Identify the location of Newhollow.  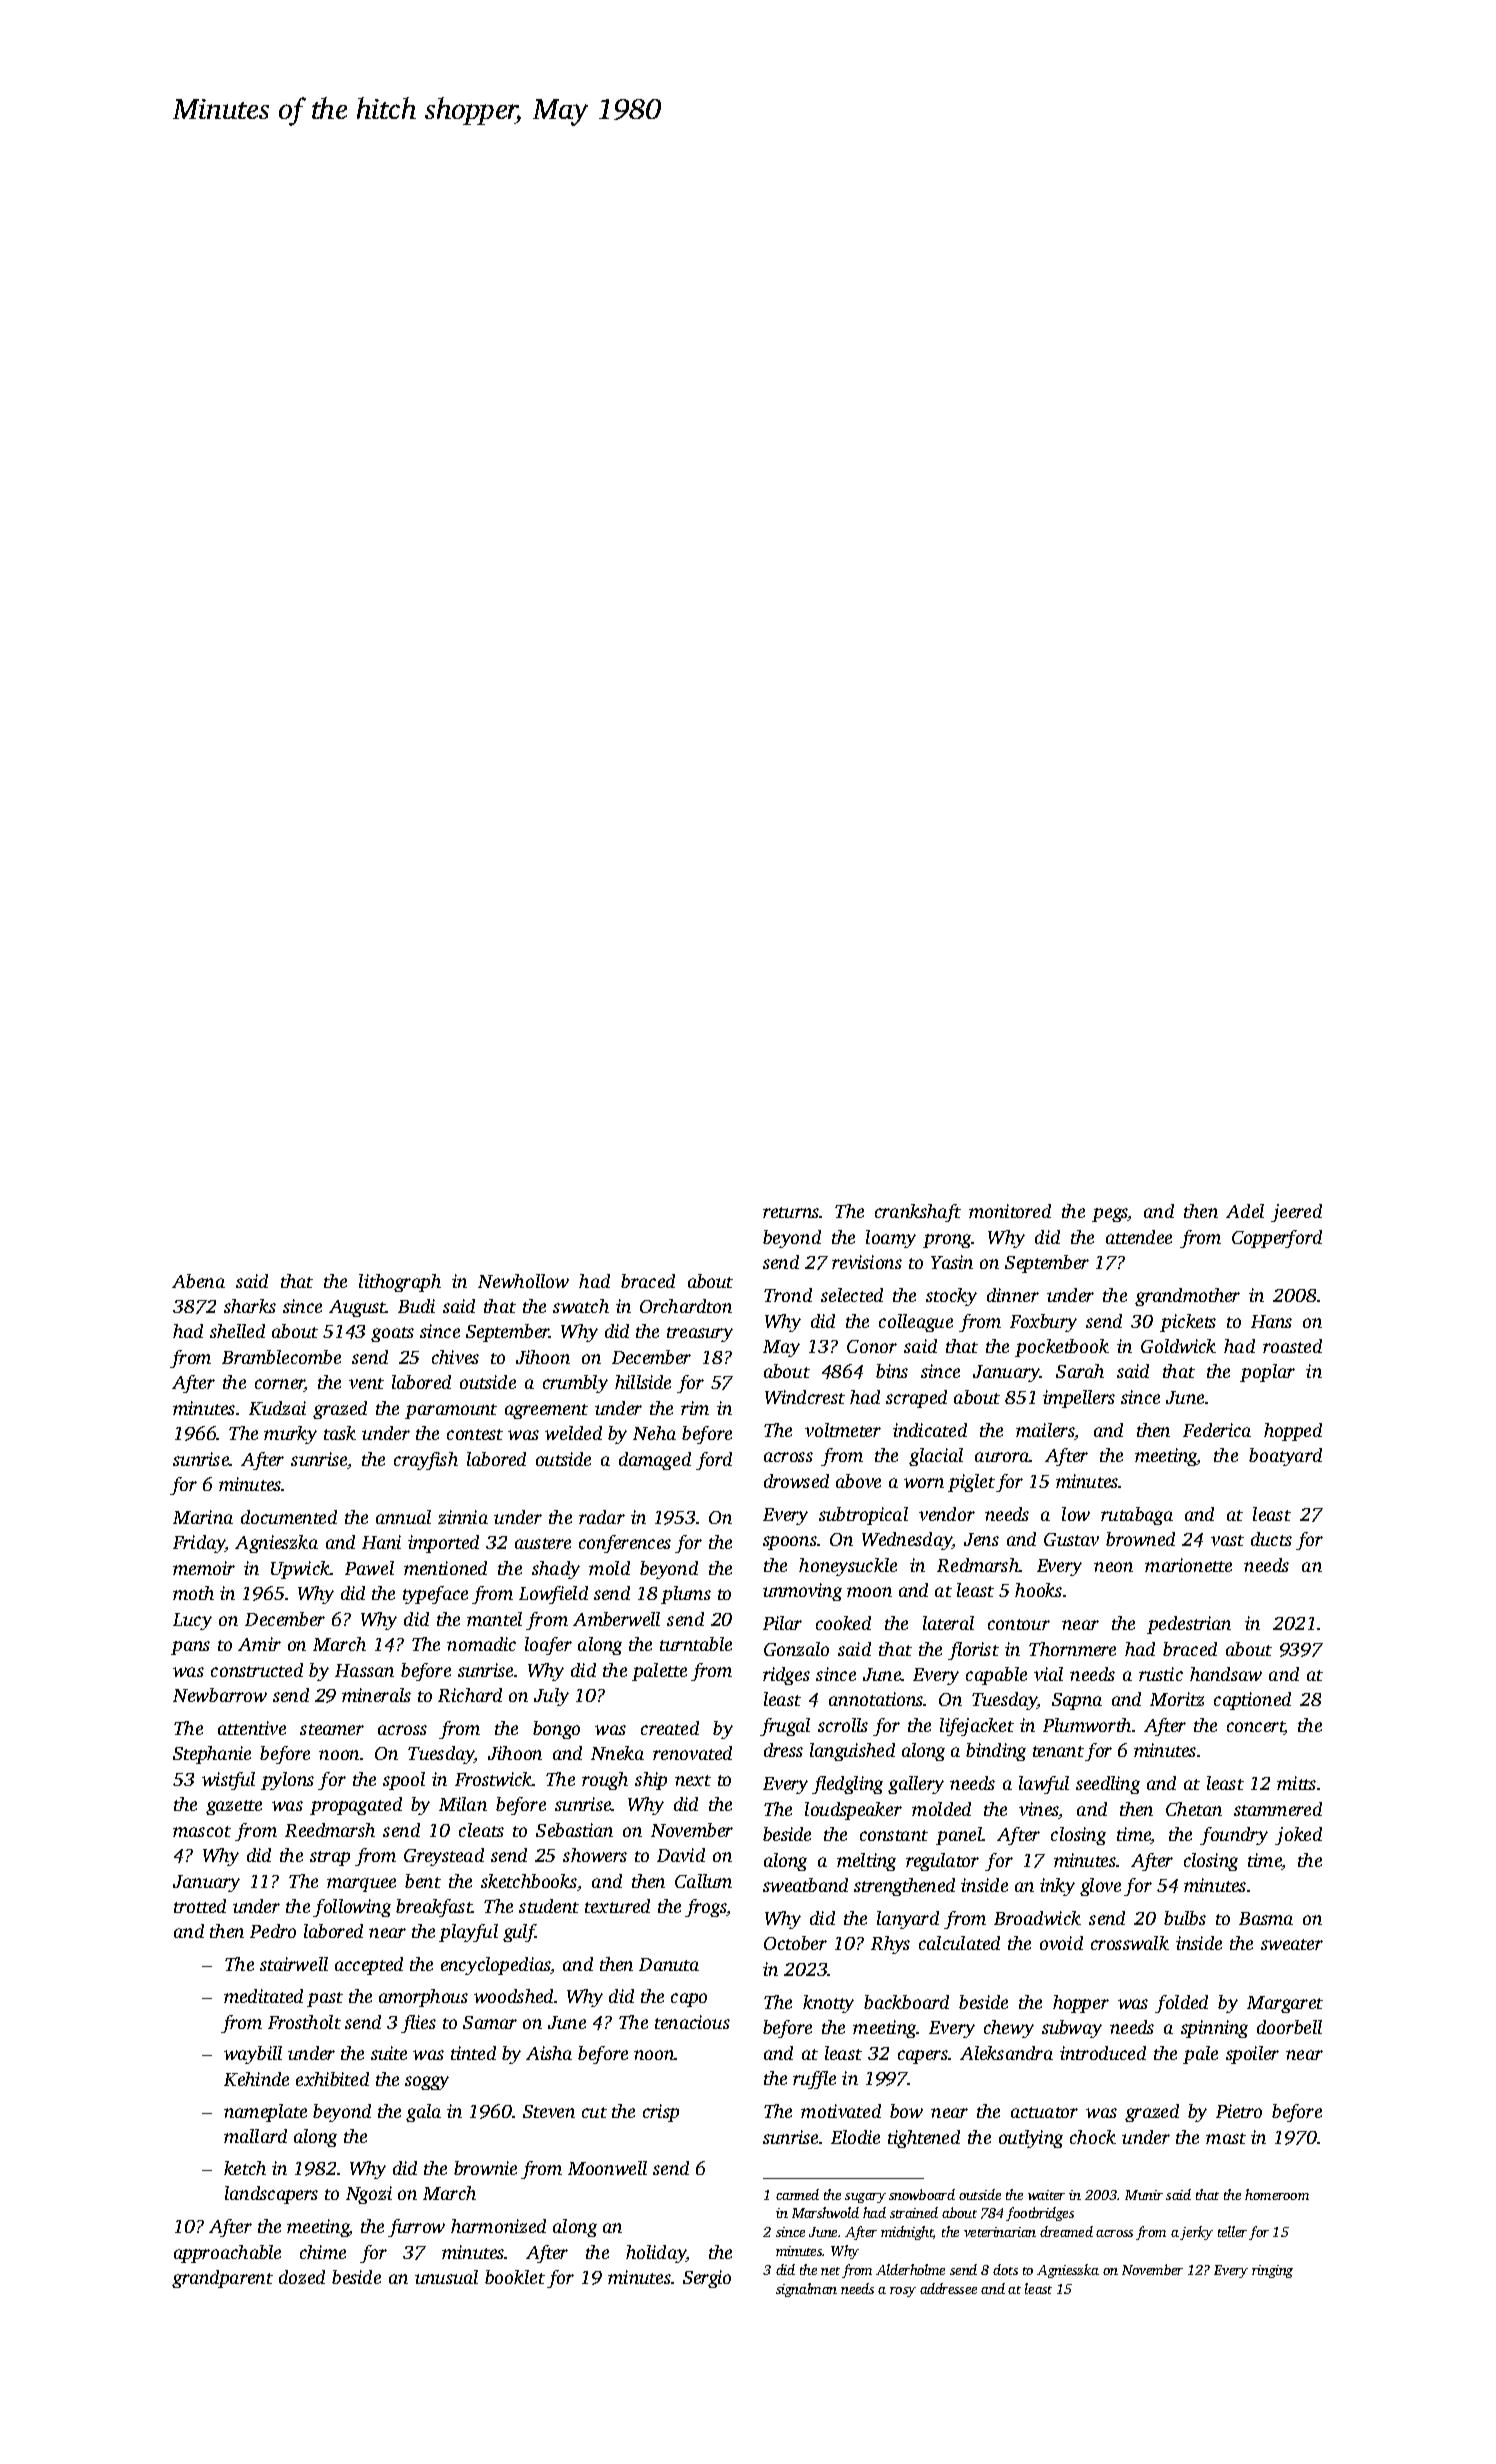
(523, 1281).
